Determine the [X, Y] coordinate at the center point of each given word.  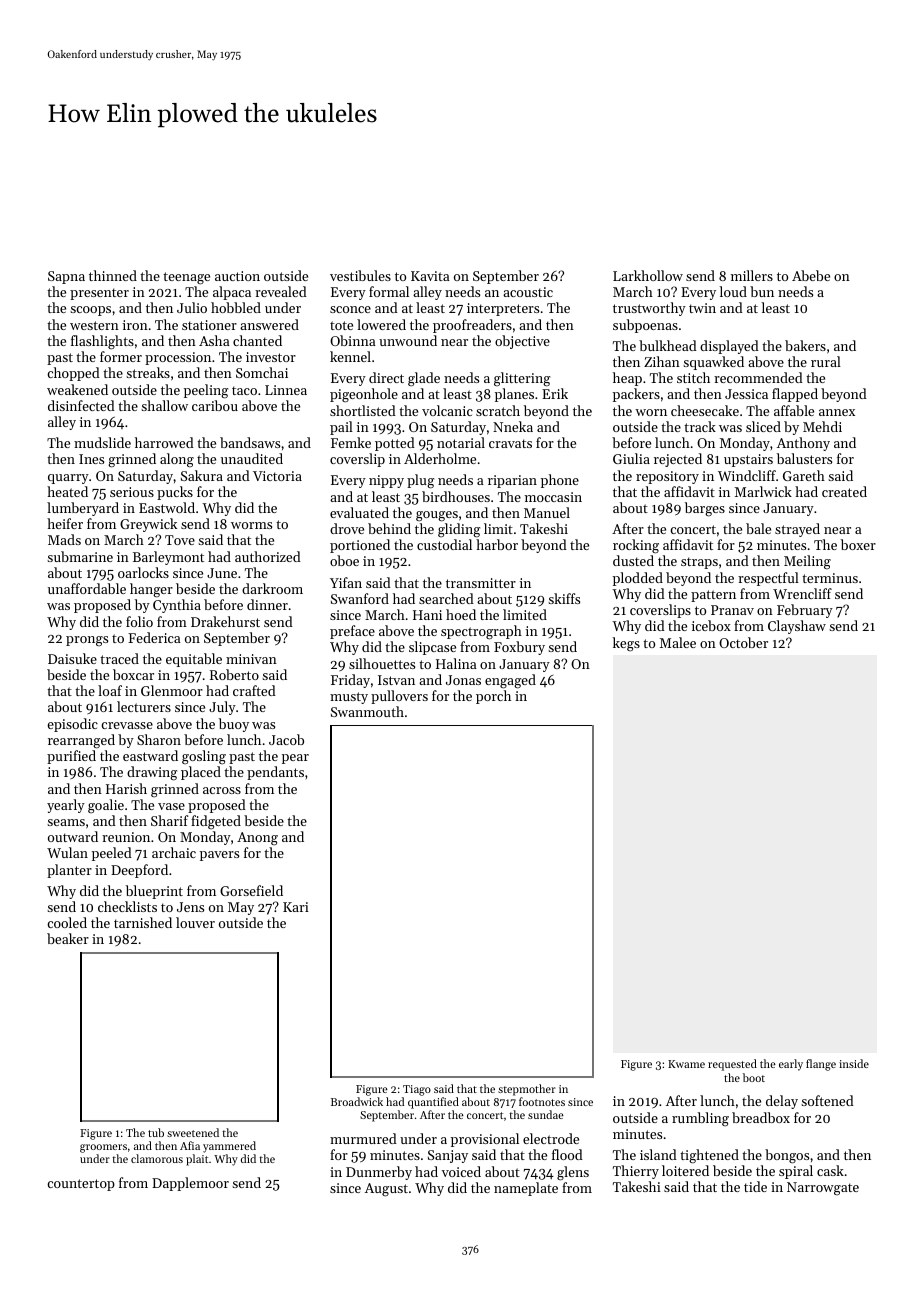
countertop [81, 1185]
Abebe [811, 275]
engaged [510, 681]
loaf [110, 690]
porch [493, 697]
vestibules [360, 275]
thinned [113, 275]
